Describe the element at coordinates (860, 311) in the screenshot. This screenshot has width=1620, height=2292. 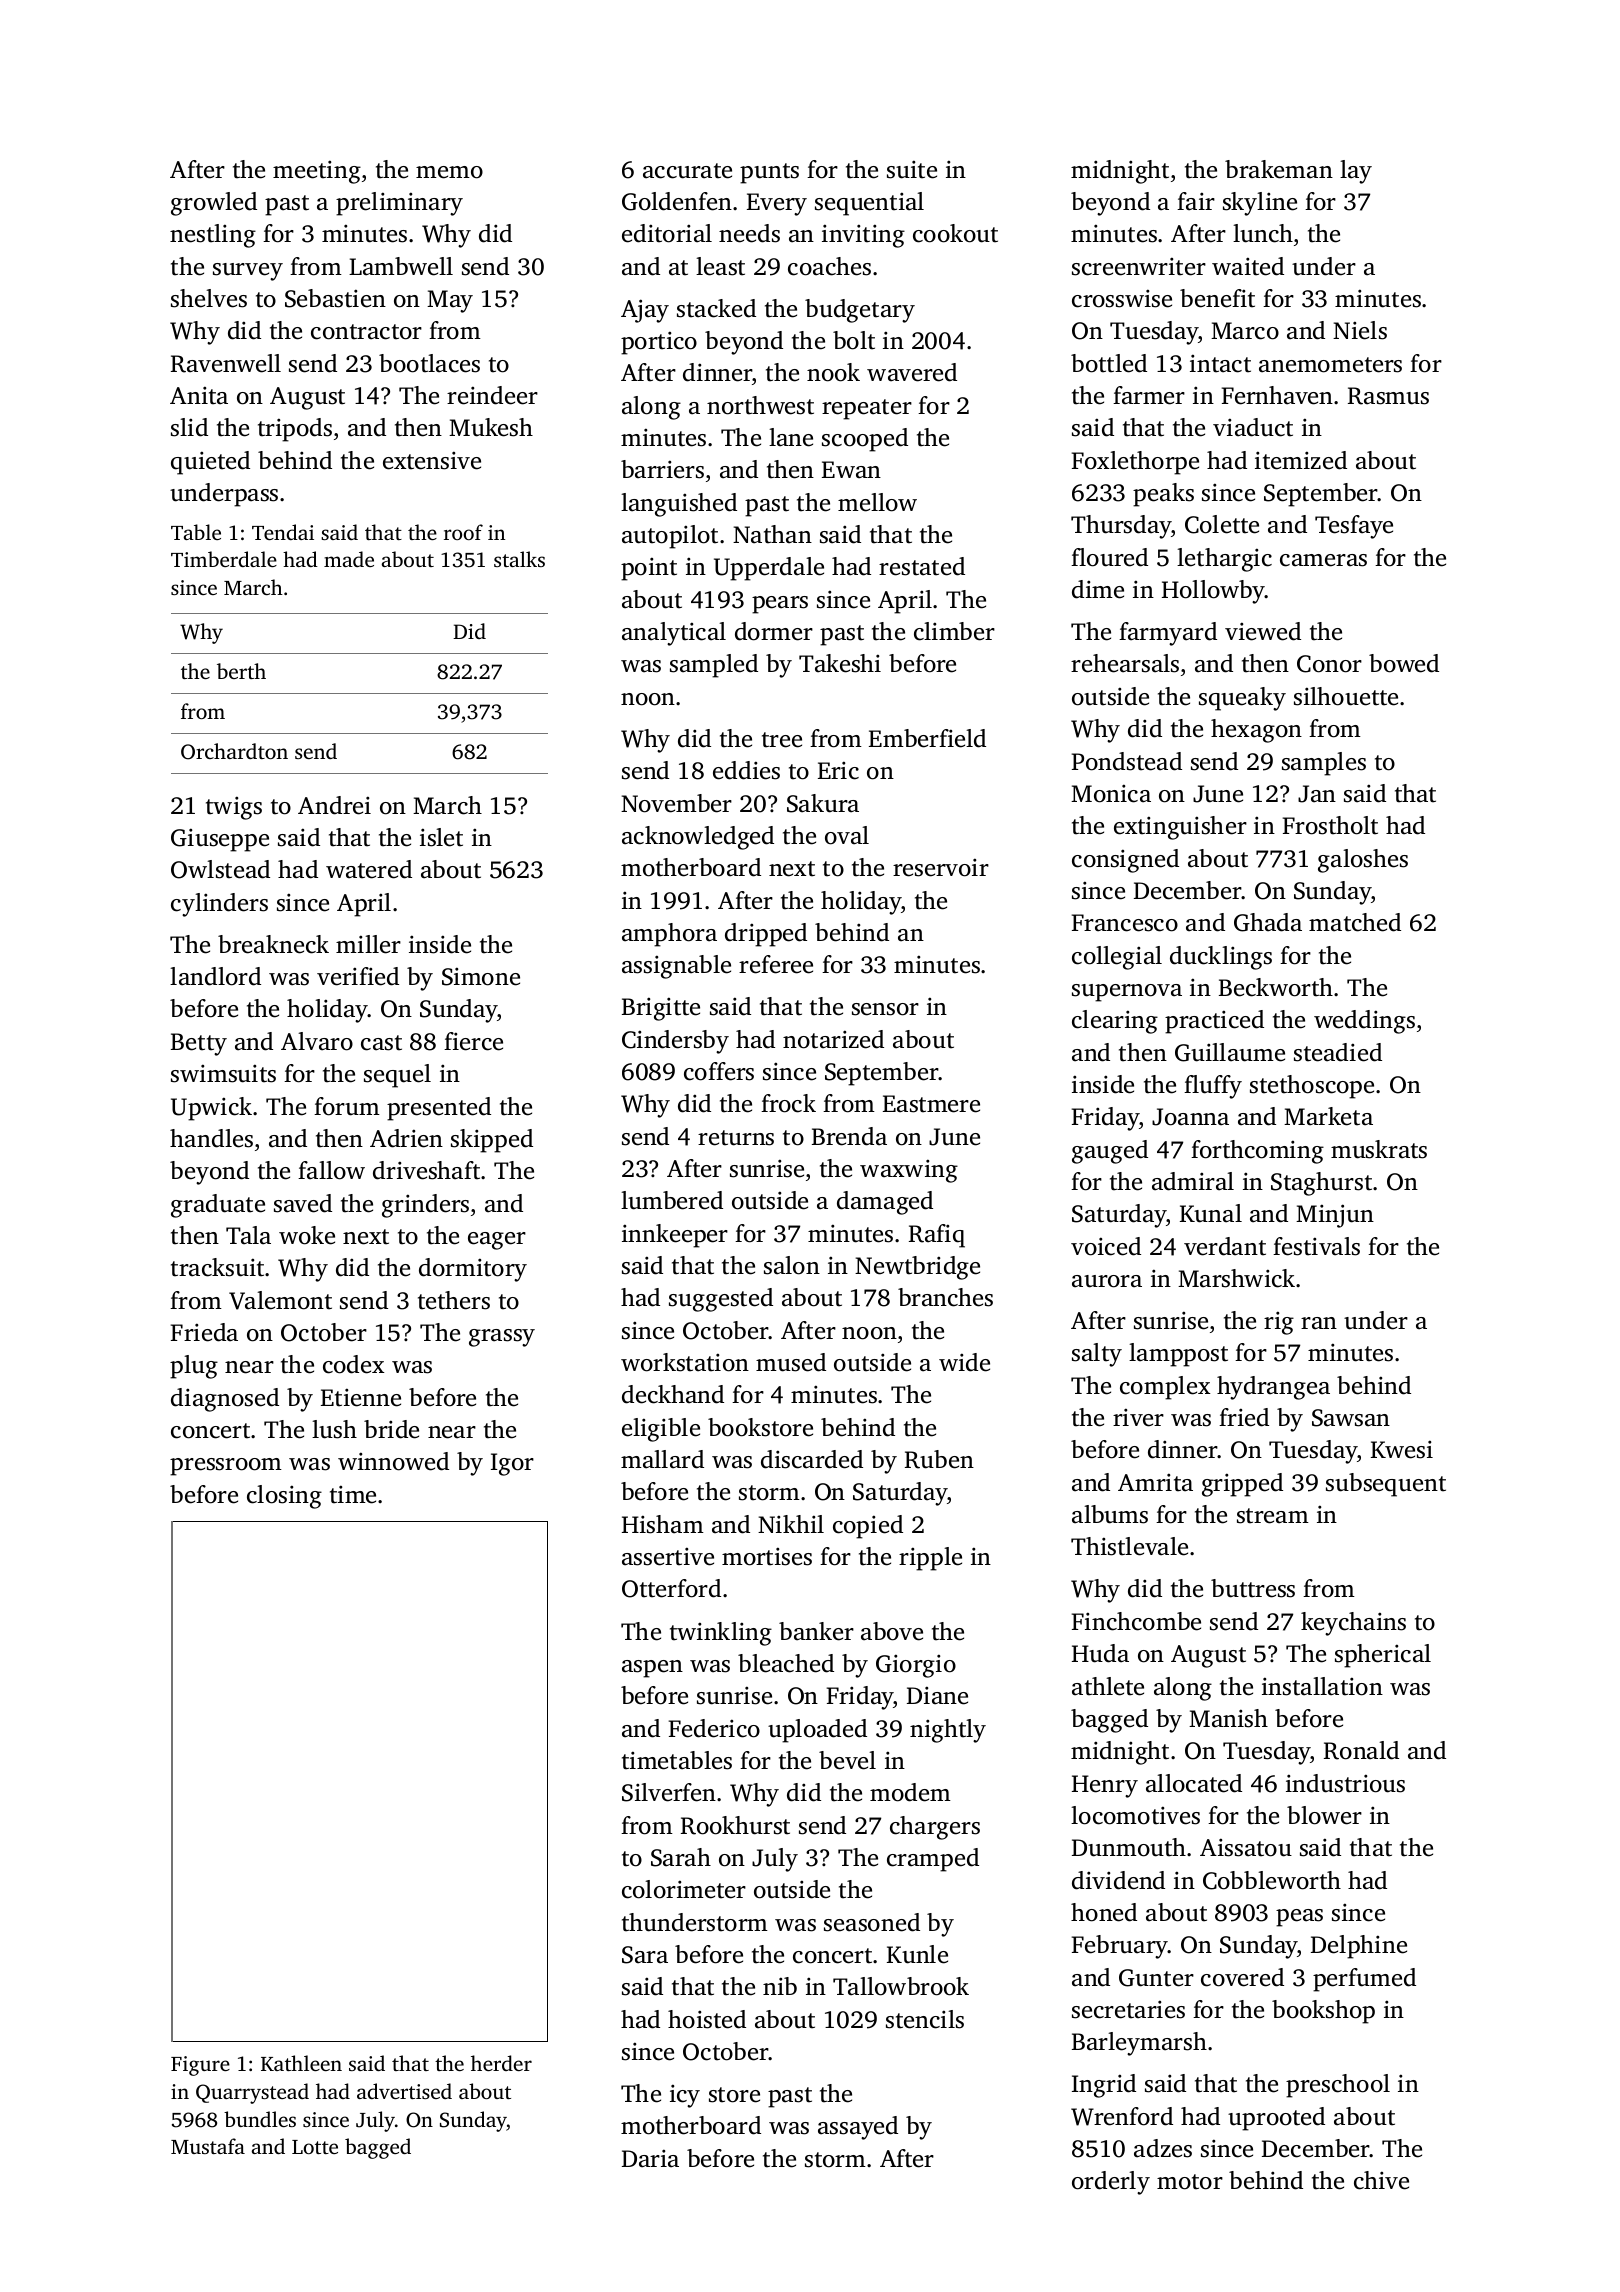
I see `budgetary` at that location.
